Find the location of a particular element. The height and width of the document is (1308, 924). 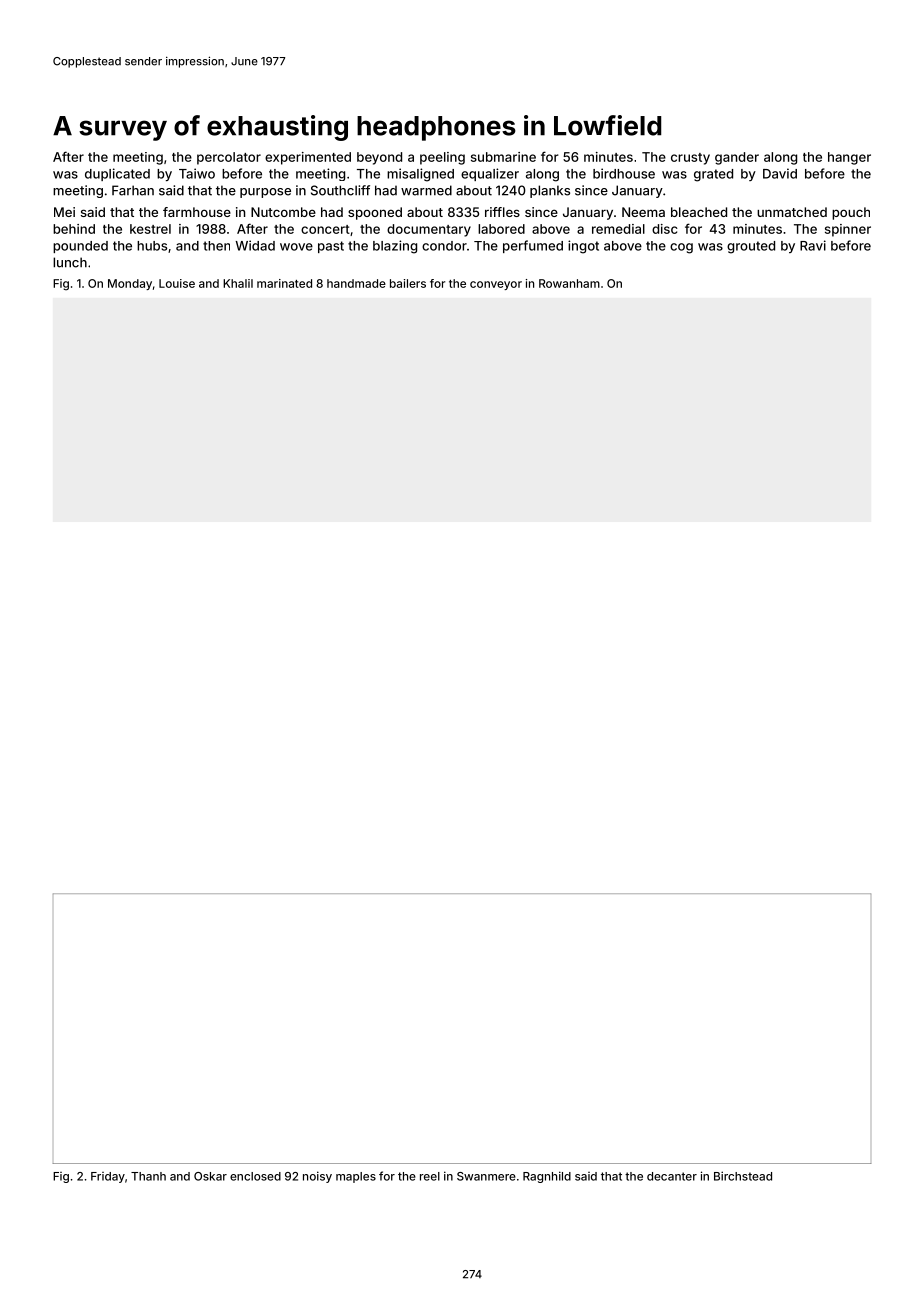

handmade is located at coordinates (356, 283).
